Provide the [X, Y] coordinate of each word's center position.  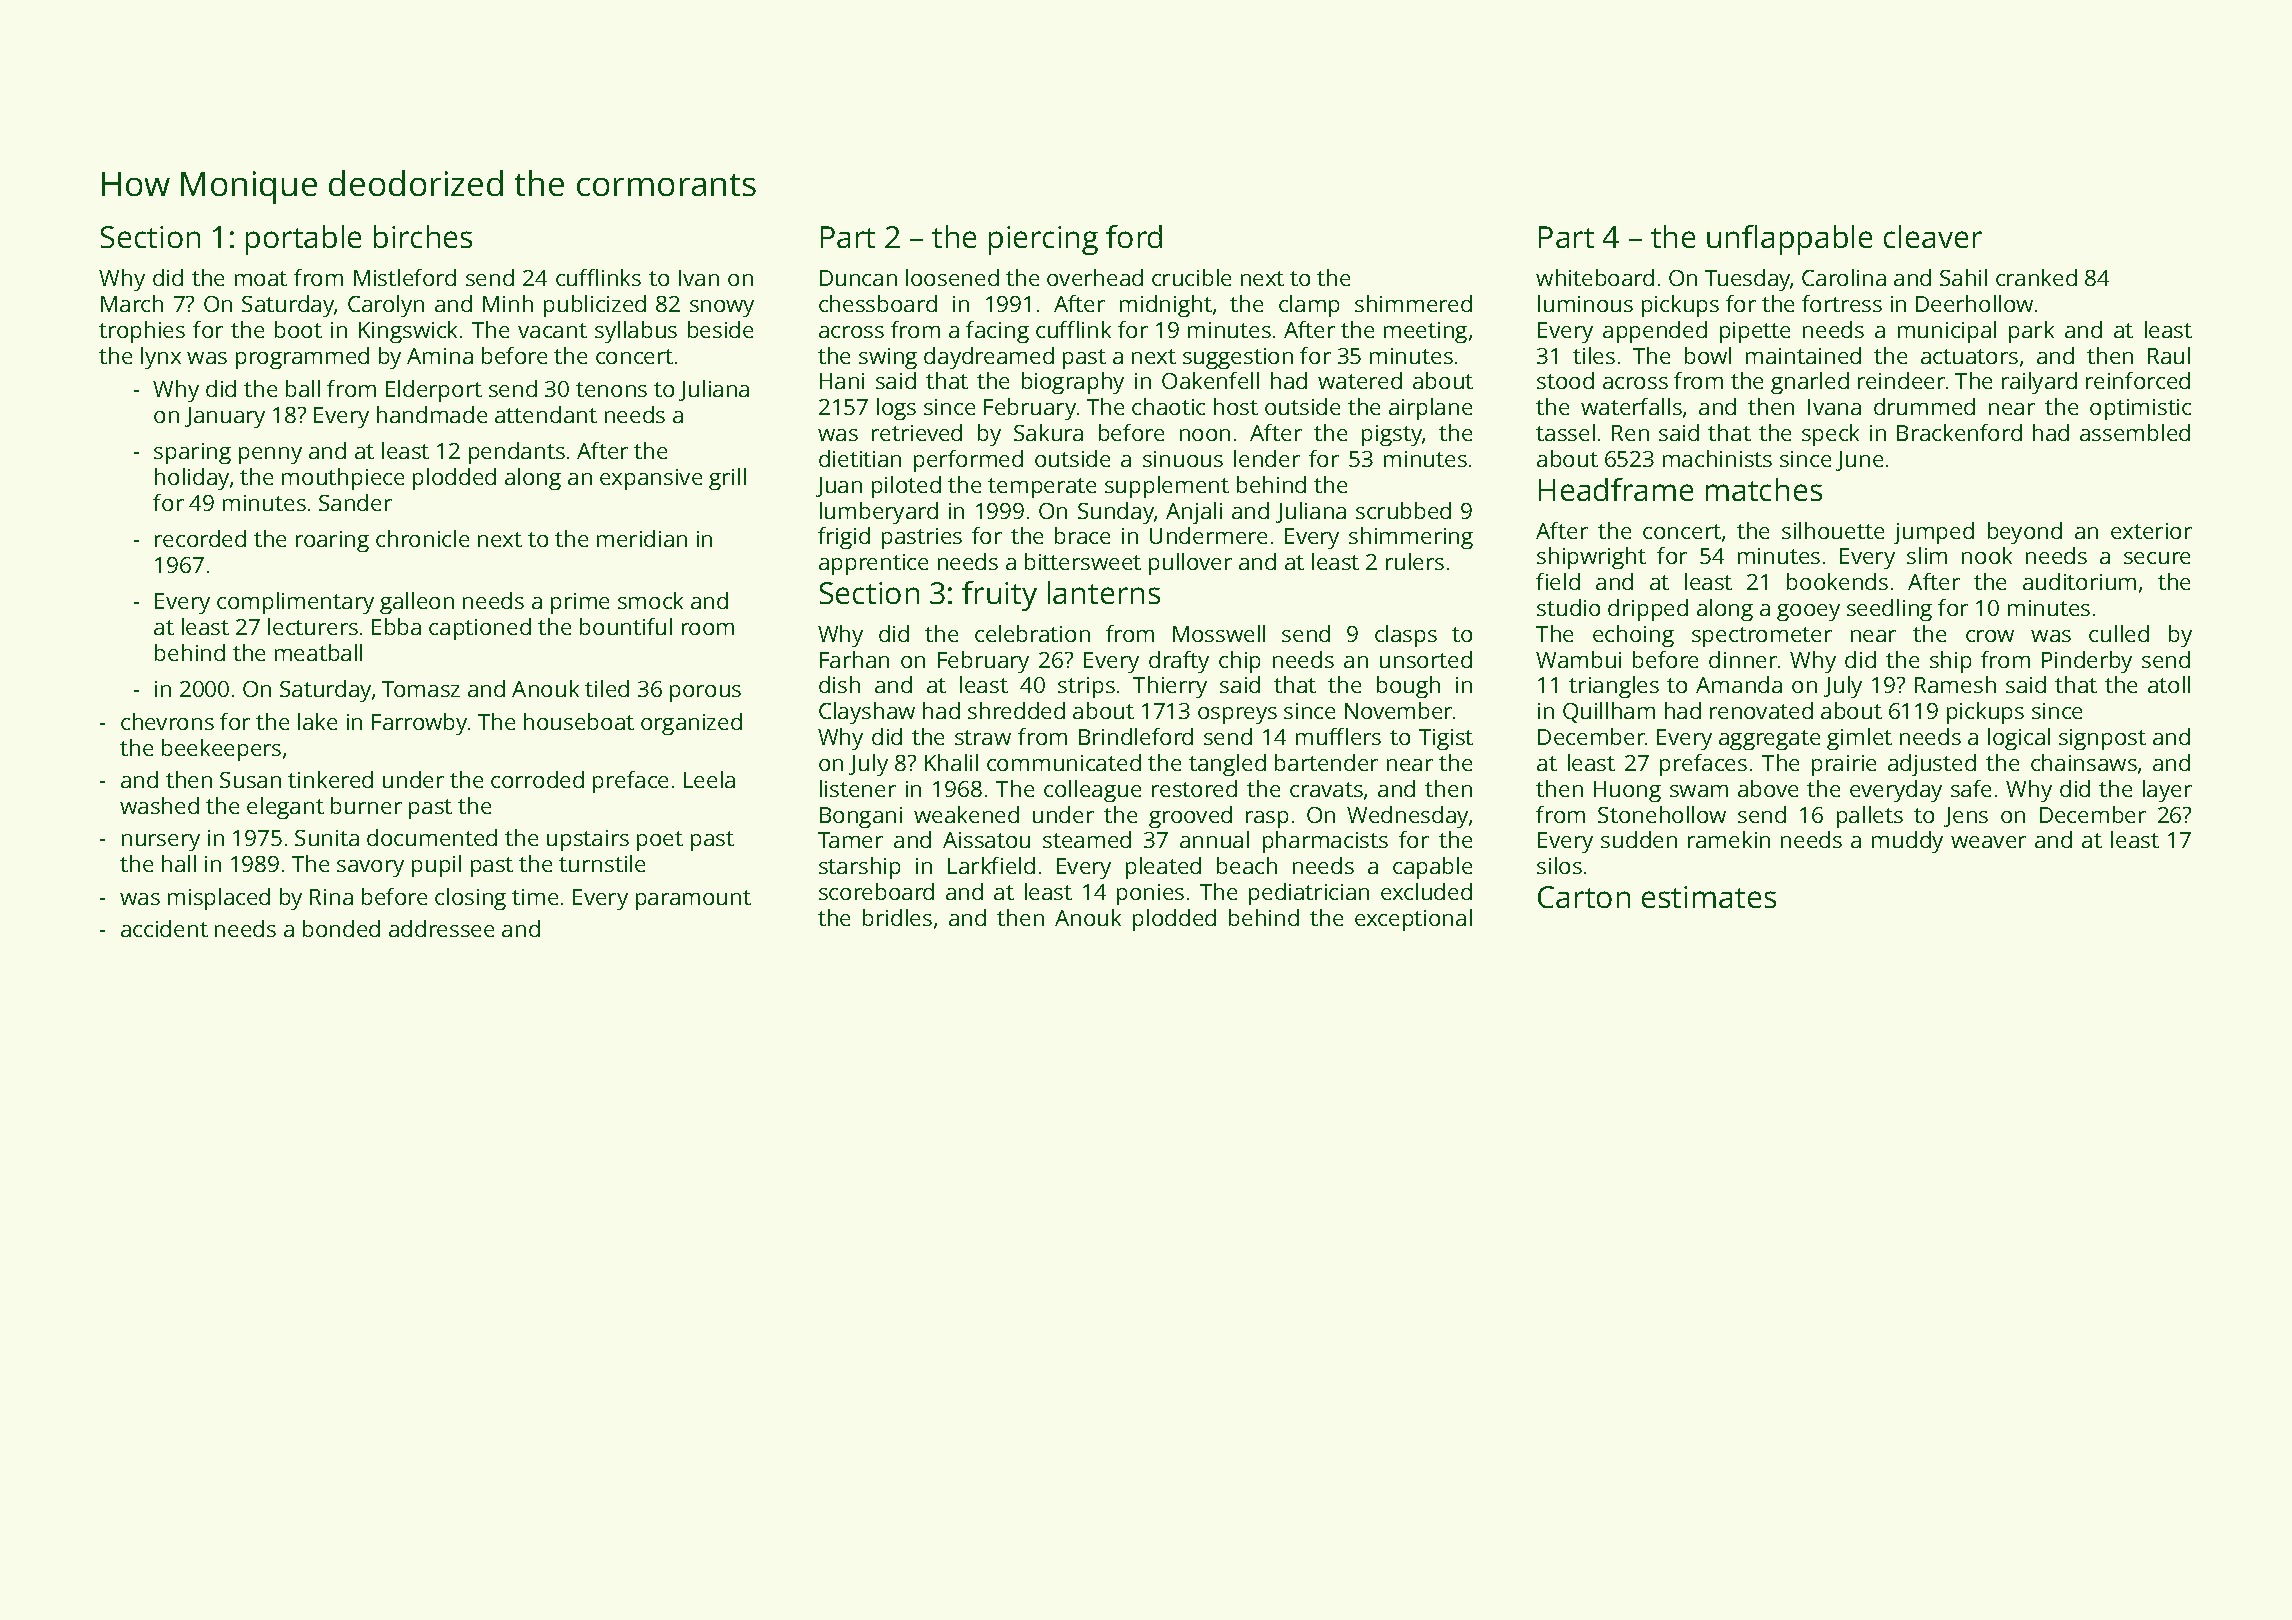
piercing [1043, 240]
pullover [1190, 564]
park [2031, 332]
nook [1987, 555]
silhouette [1833, 530]
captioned [480, 629]
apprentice [873, 564]
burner [366, 805]
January [225, 417]
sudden [1639, 839]
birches [423, 236]
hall [179, 863]
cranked [2036, 277]
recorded [200, 538]
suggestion [1238, 358]
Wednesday [1407, 817]
